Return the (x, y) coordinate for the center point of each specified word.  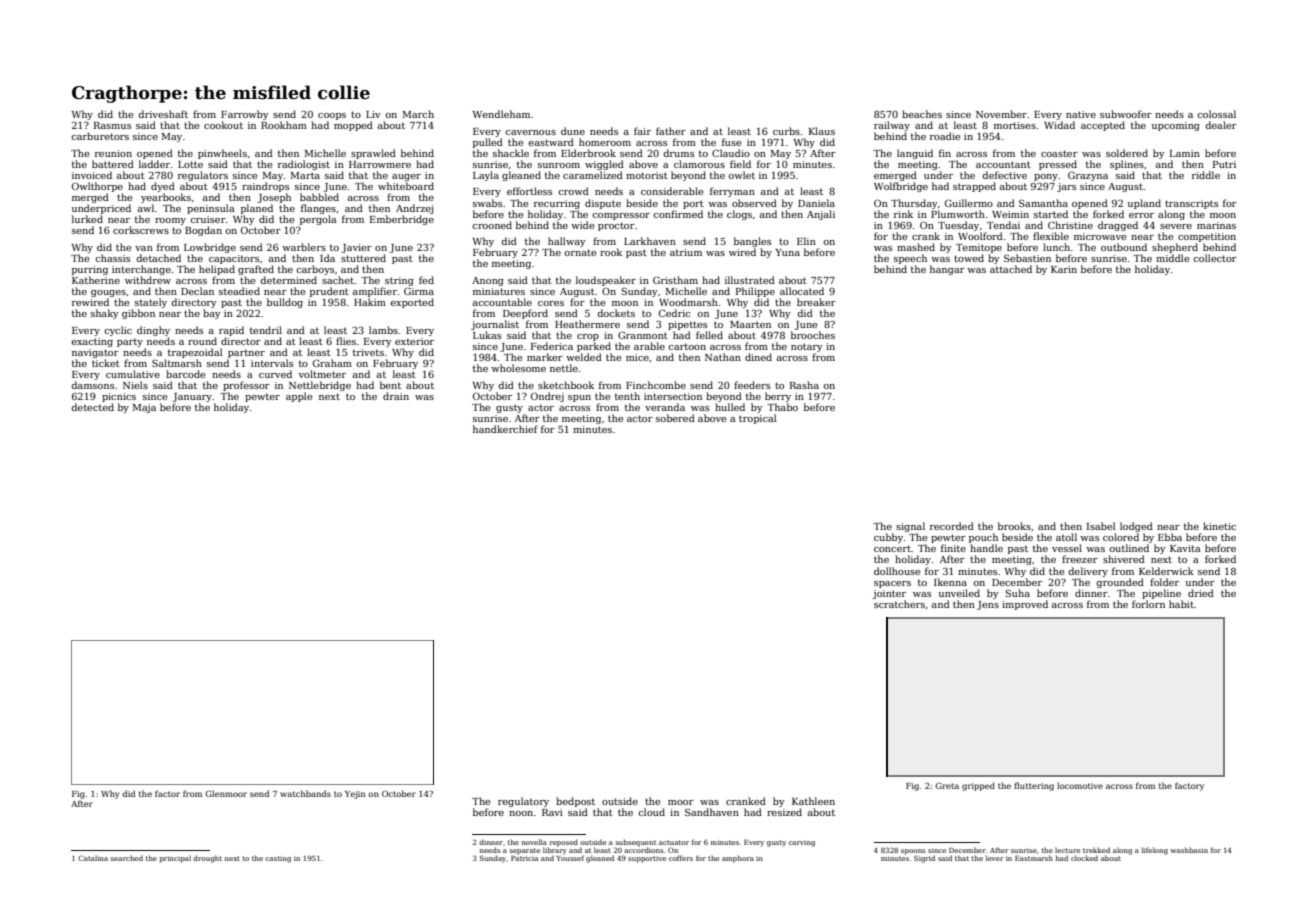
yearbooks (166, 198)
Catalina (93, 858)
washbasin (1189, 850)
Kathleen (813, 801)
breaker (816, 302)
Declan (197, 291)
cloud (651, 812)
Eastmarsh (1034, 858)
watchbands (305, 793)
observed (754, 203)
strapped (974, 187)
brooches (813, 335)
